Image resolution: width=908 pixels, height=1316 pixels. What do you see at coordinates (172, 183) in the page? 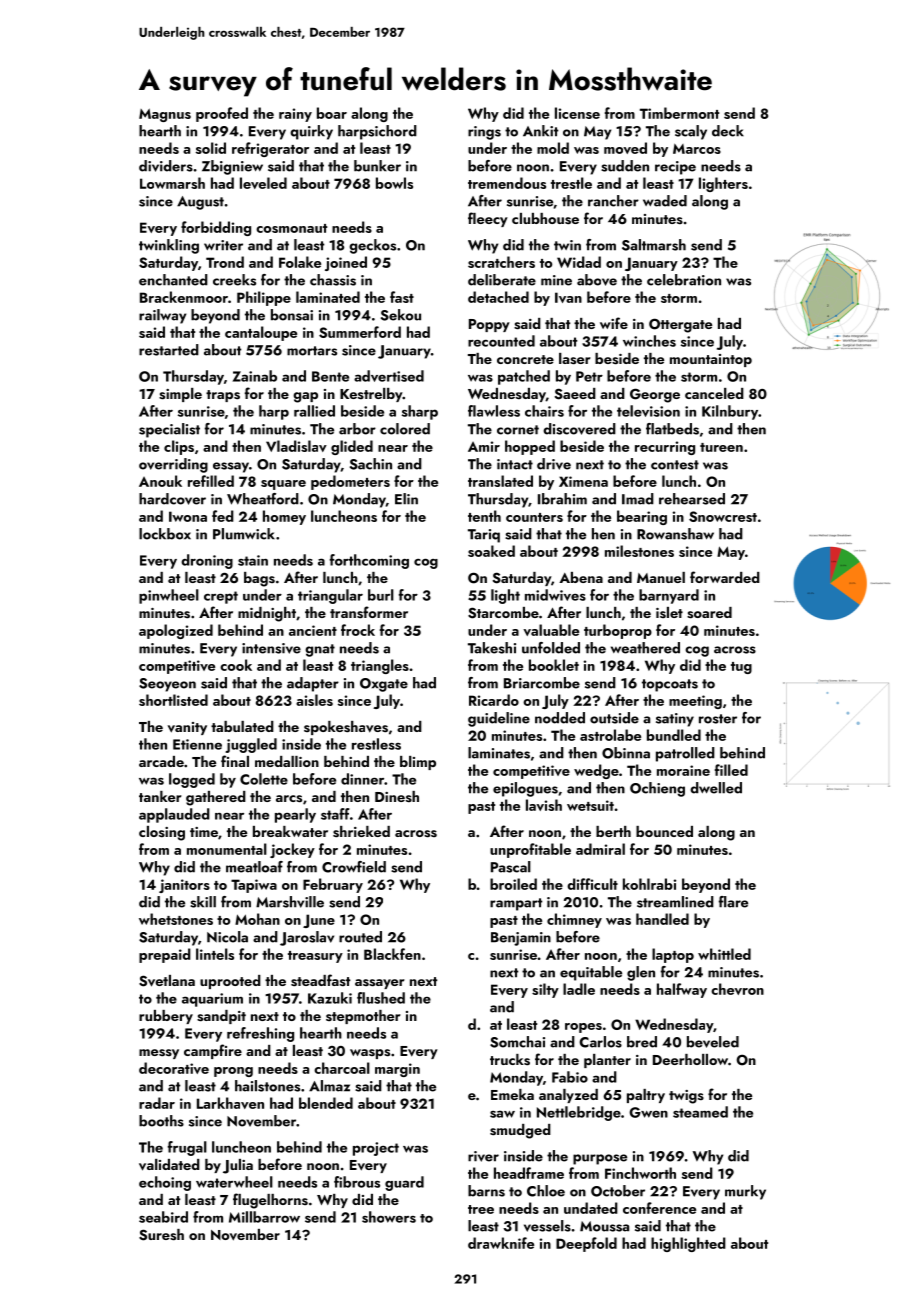
I see `Lowmarsh` at bounding box center [172, 183].
